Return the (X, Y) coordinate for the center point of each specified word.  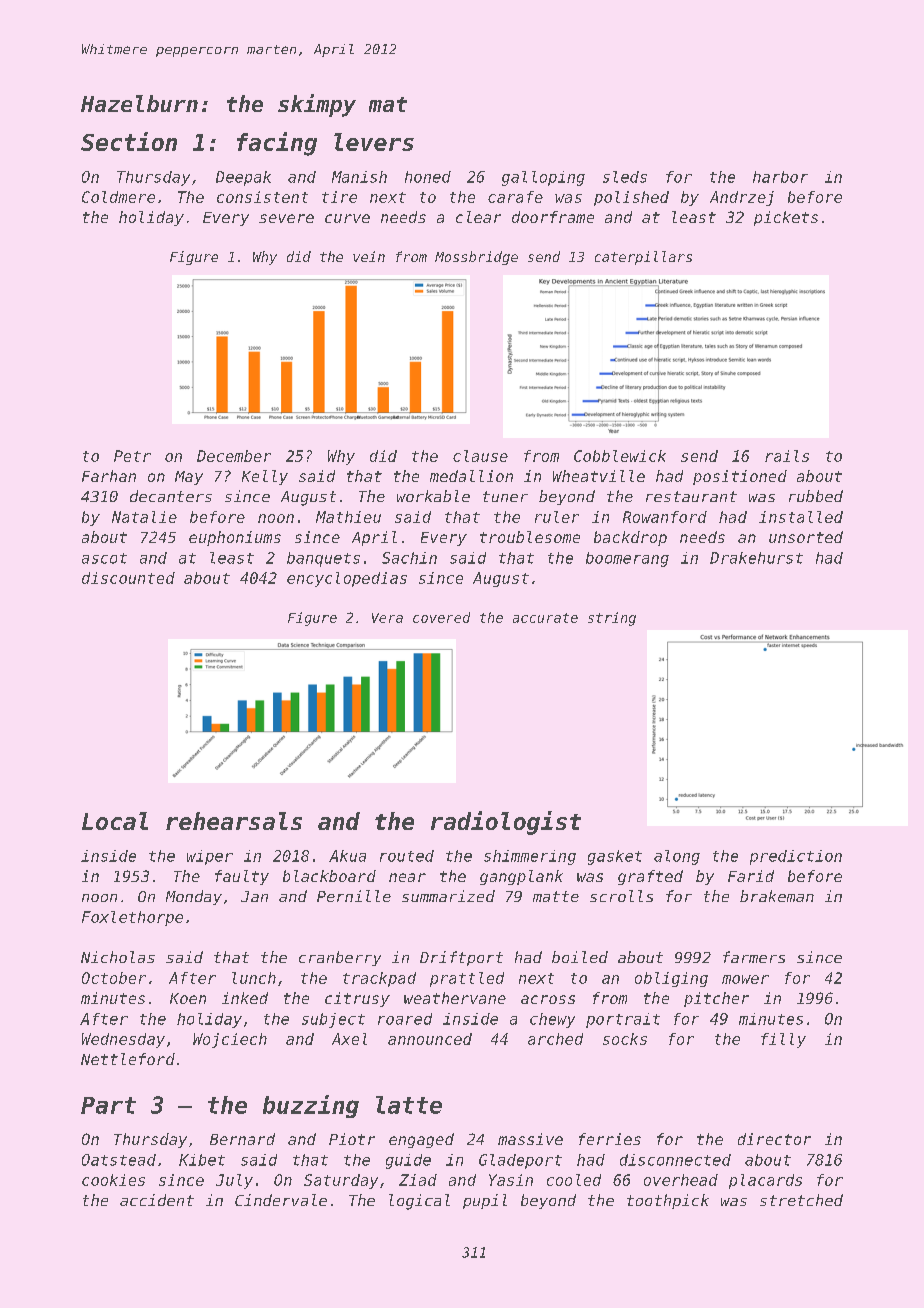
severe (286, 218)
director (774, 1139)
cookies (113, 1180)
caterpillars (643, 258)
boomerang (627, 559)
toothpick (668, 1201)
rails (787, 456)
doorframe (553, 217)
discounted (128, 578)
